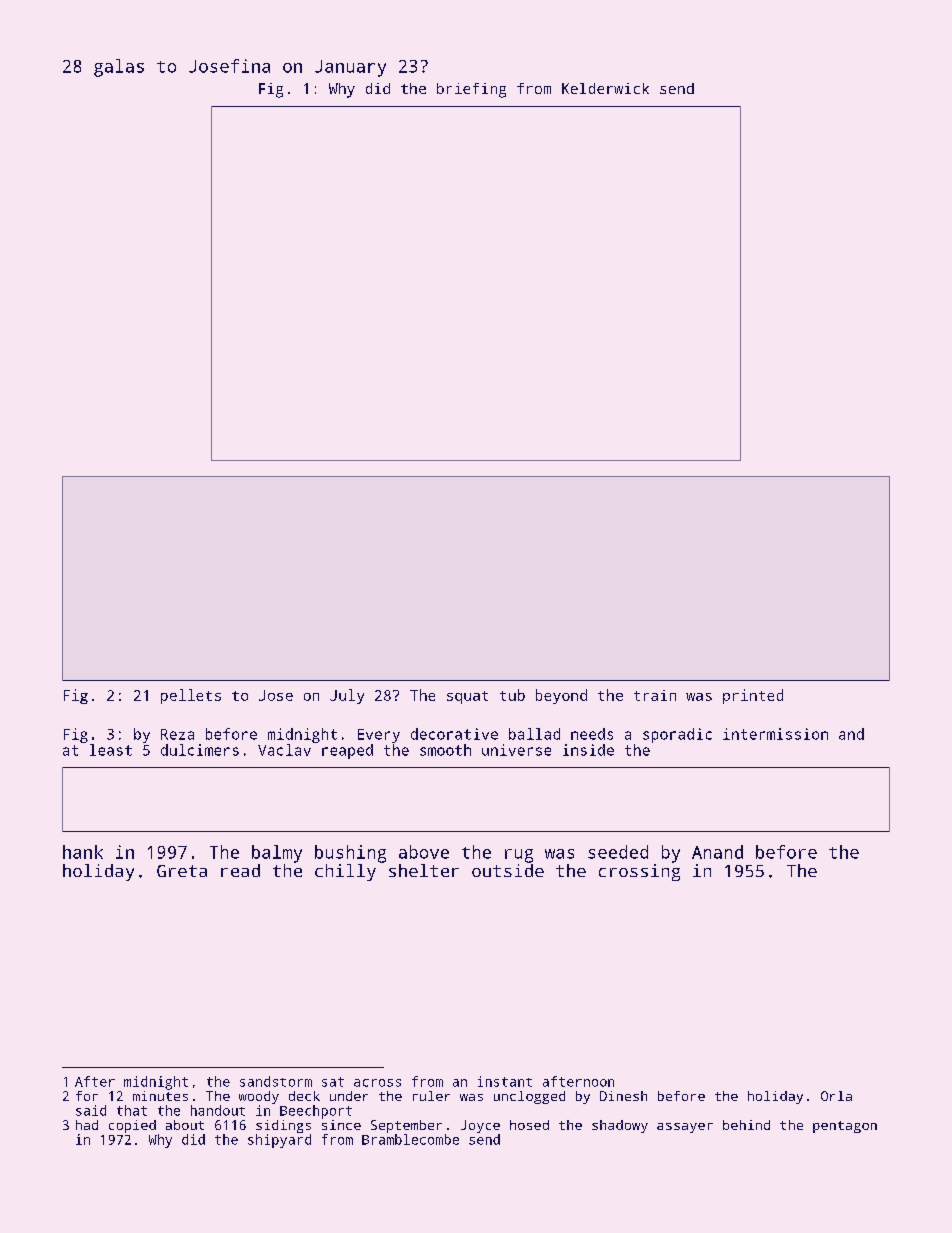 The width and height of the document is (952, 1233). I want to click on beyond, so click(561, 696).
